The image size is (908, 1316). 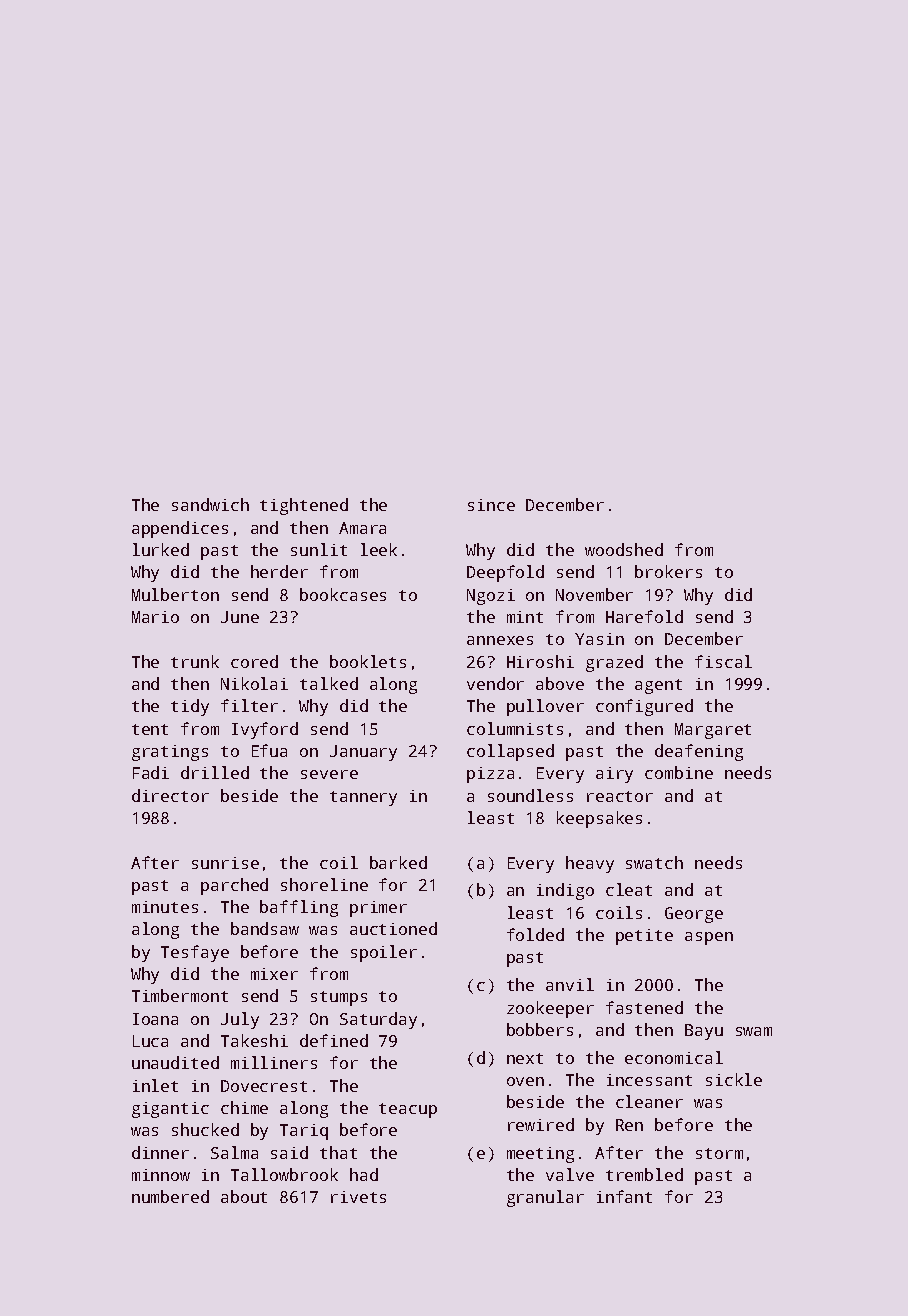 I want to click on milliners, so click(x=274, y=1062).
